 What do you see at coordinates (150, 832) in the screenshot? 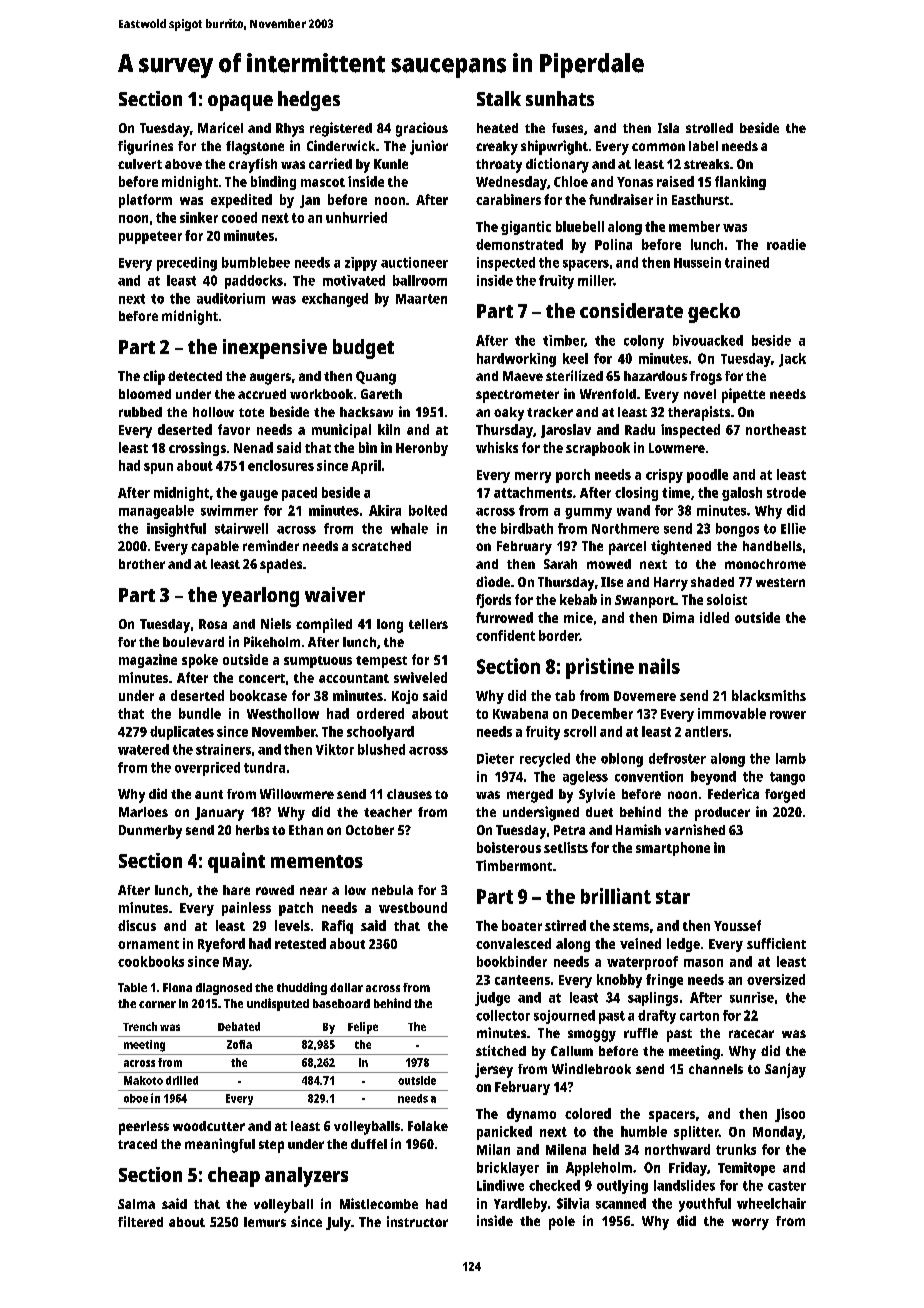
I see `Dunmerby` at bounding box center [150, 832].
